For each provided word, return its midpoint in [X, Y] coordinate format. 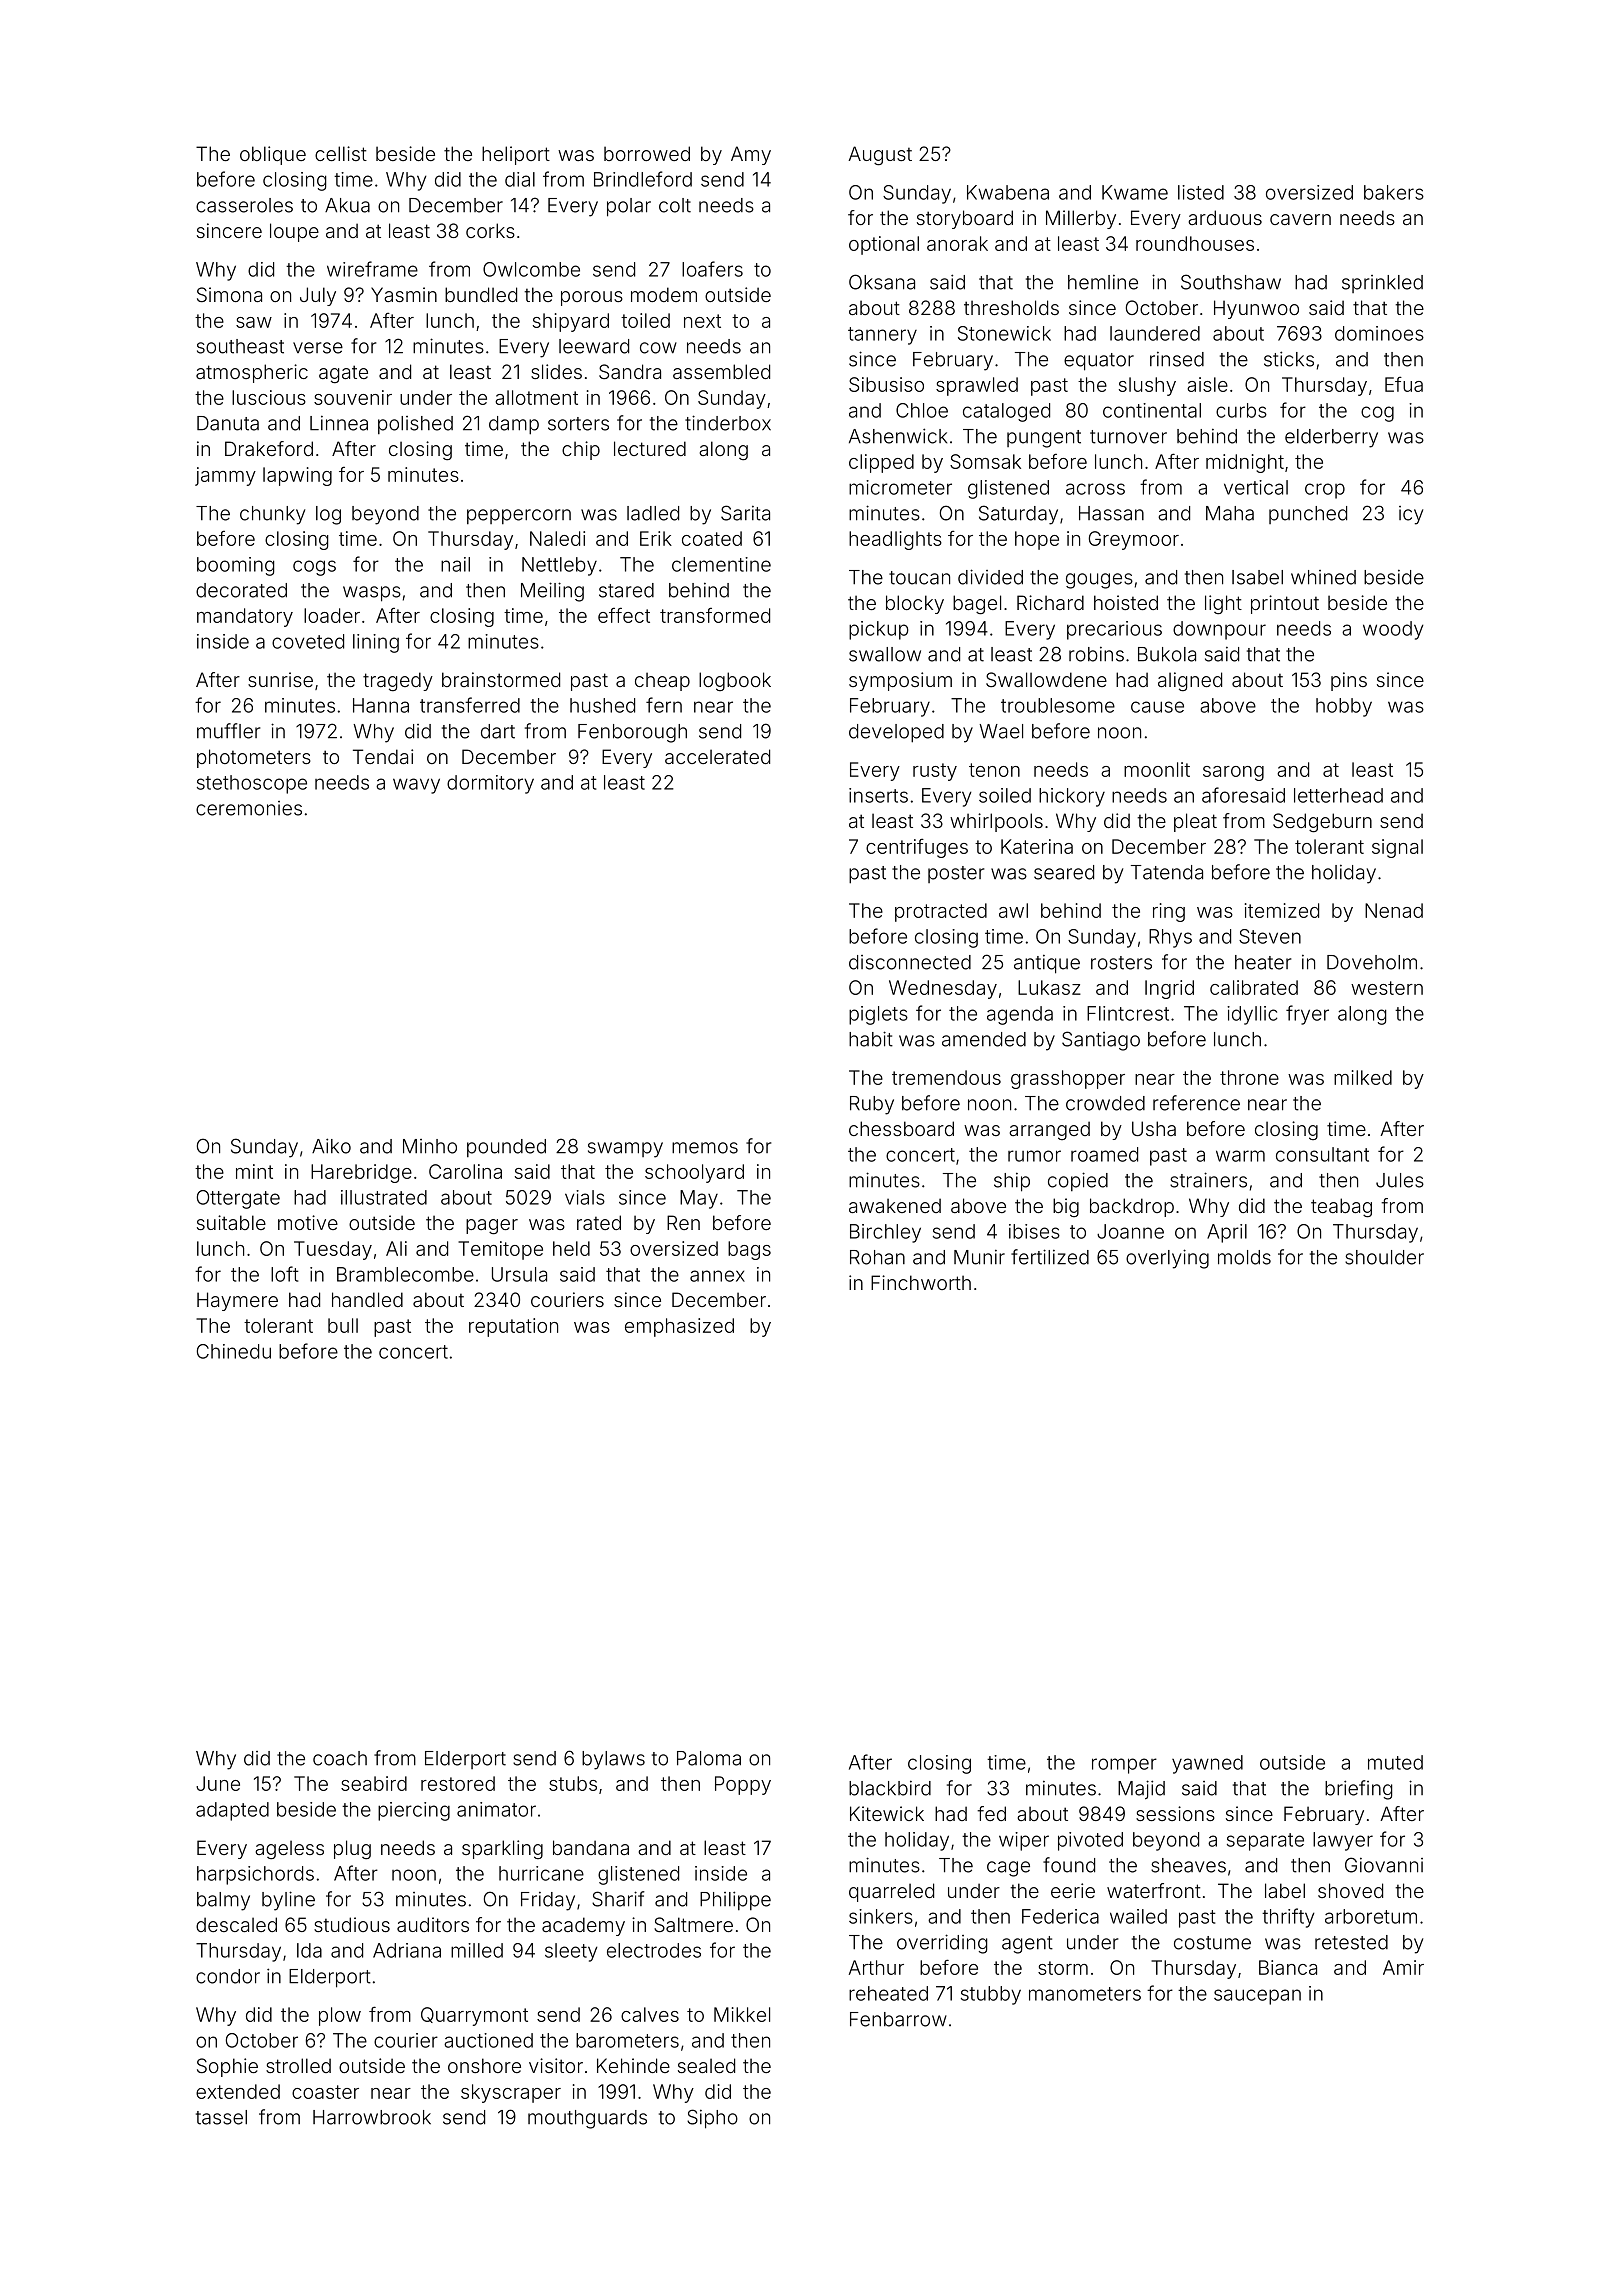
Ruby [872, 1105]
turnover [1128, 437]
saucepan [1257, 1997]
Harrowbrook [372, 2117]
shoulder [1384, 1257]
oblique [273, 155]
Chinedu [234, 1351]
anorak [957, 243]
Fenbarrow [898, 2019]
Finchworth [921, 1282]
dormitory [490, 784]
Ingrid [1169, 989]
